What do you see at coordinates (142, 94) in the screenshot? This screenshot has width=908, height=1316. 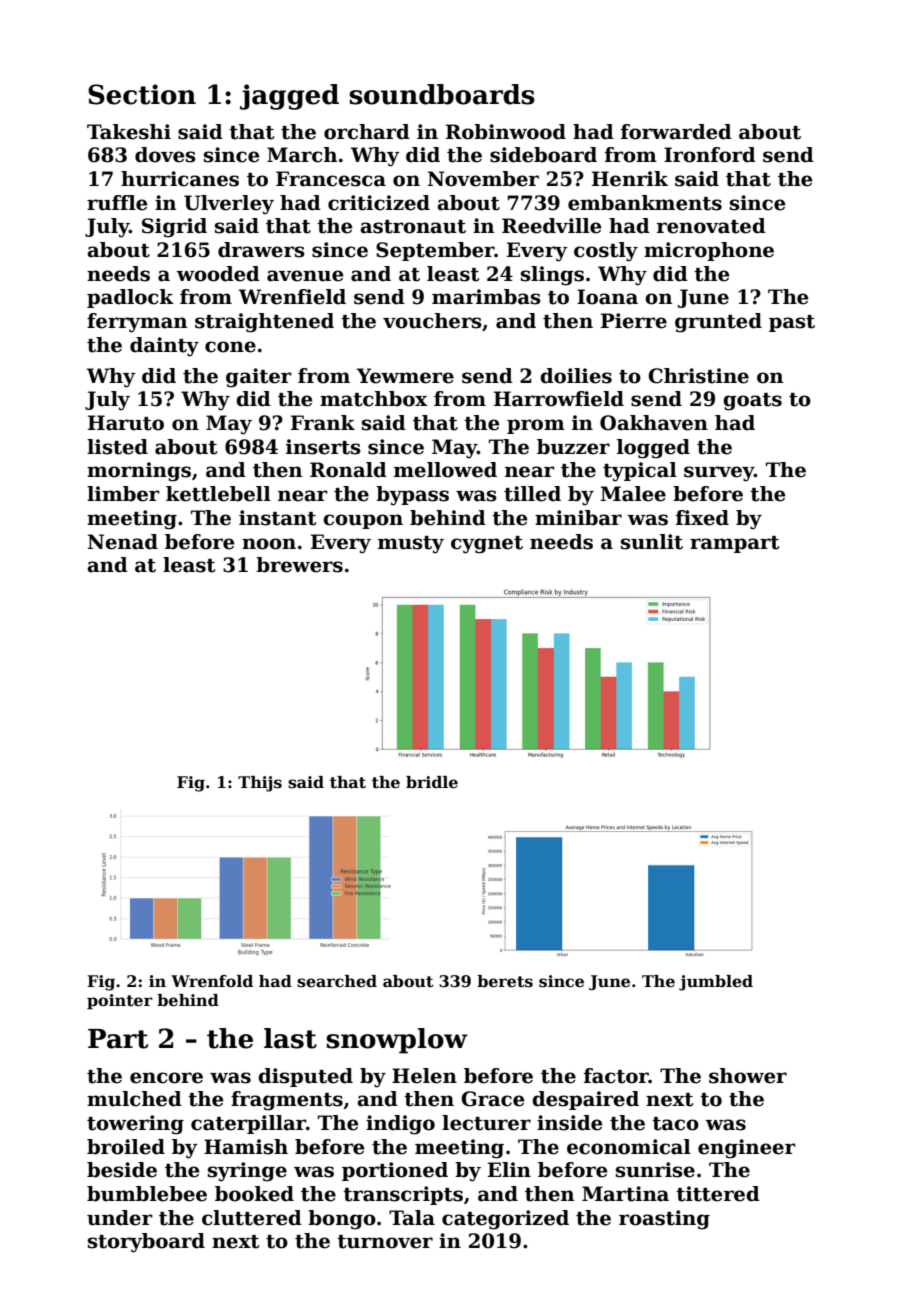 I see `Section` at bounding box center [142, 94].
